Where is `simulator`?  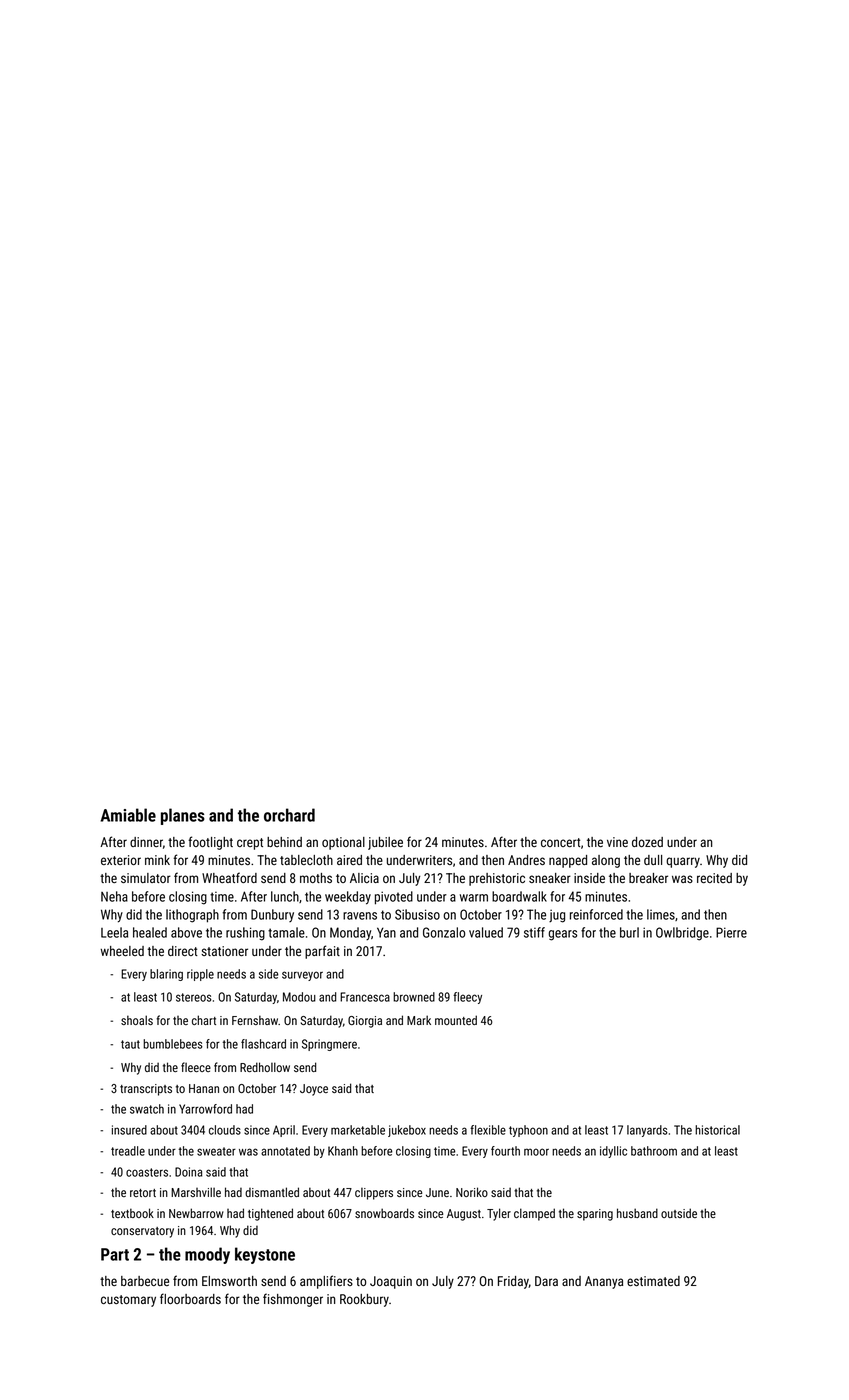 simulator is located at coordinates (146, 878).
